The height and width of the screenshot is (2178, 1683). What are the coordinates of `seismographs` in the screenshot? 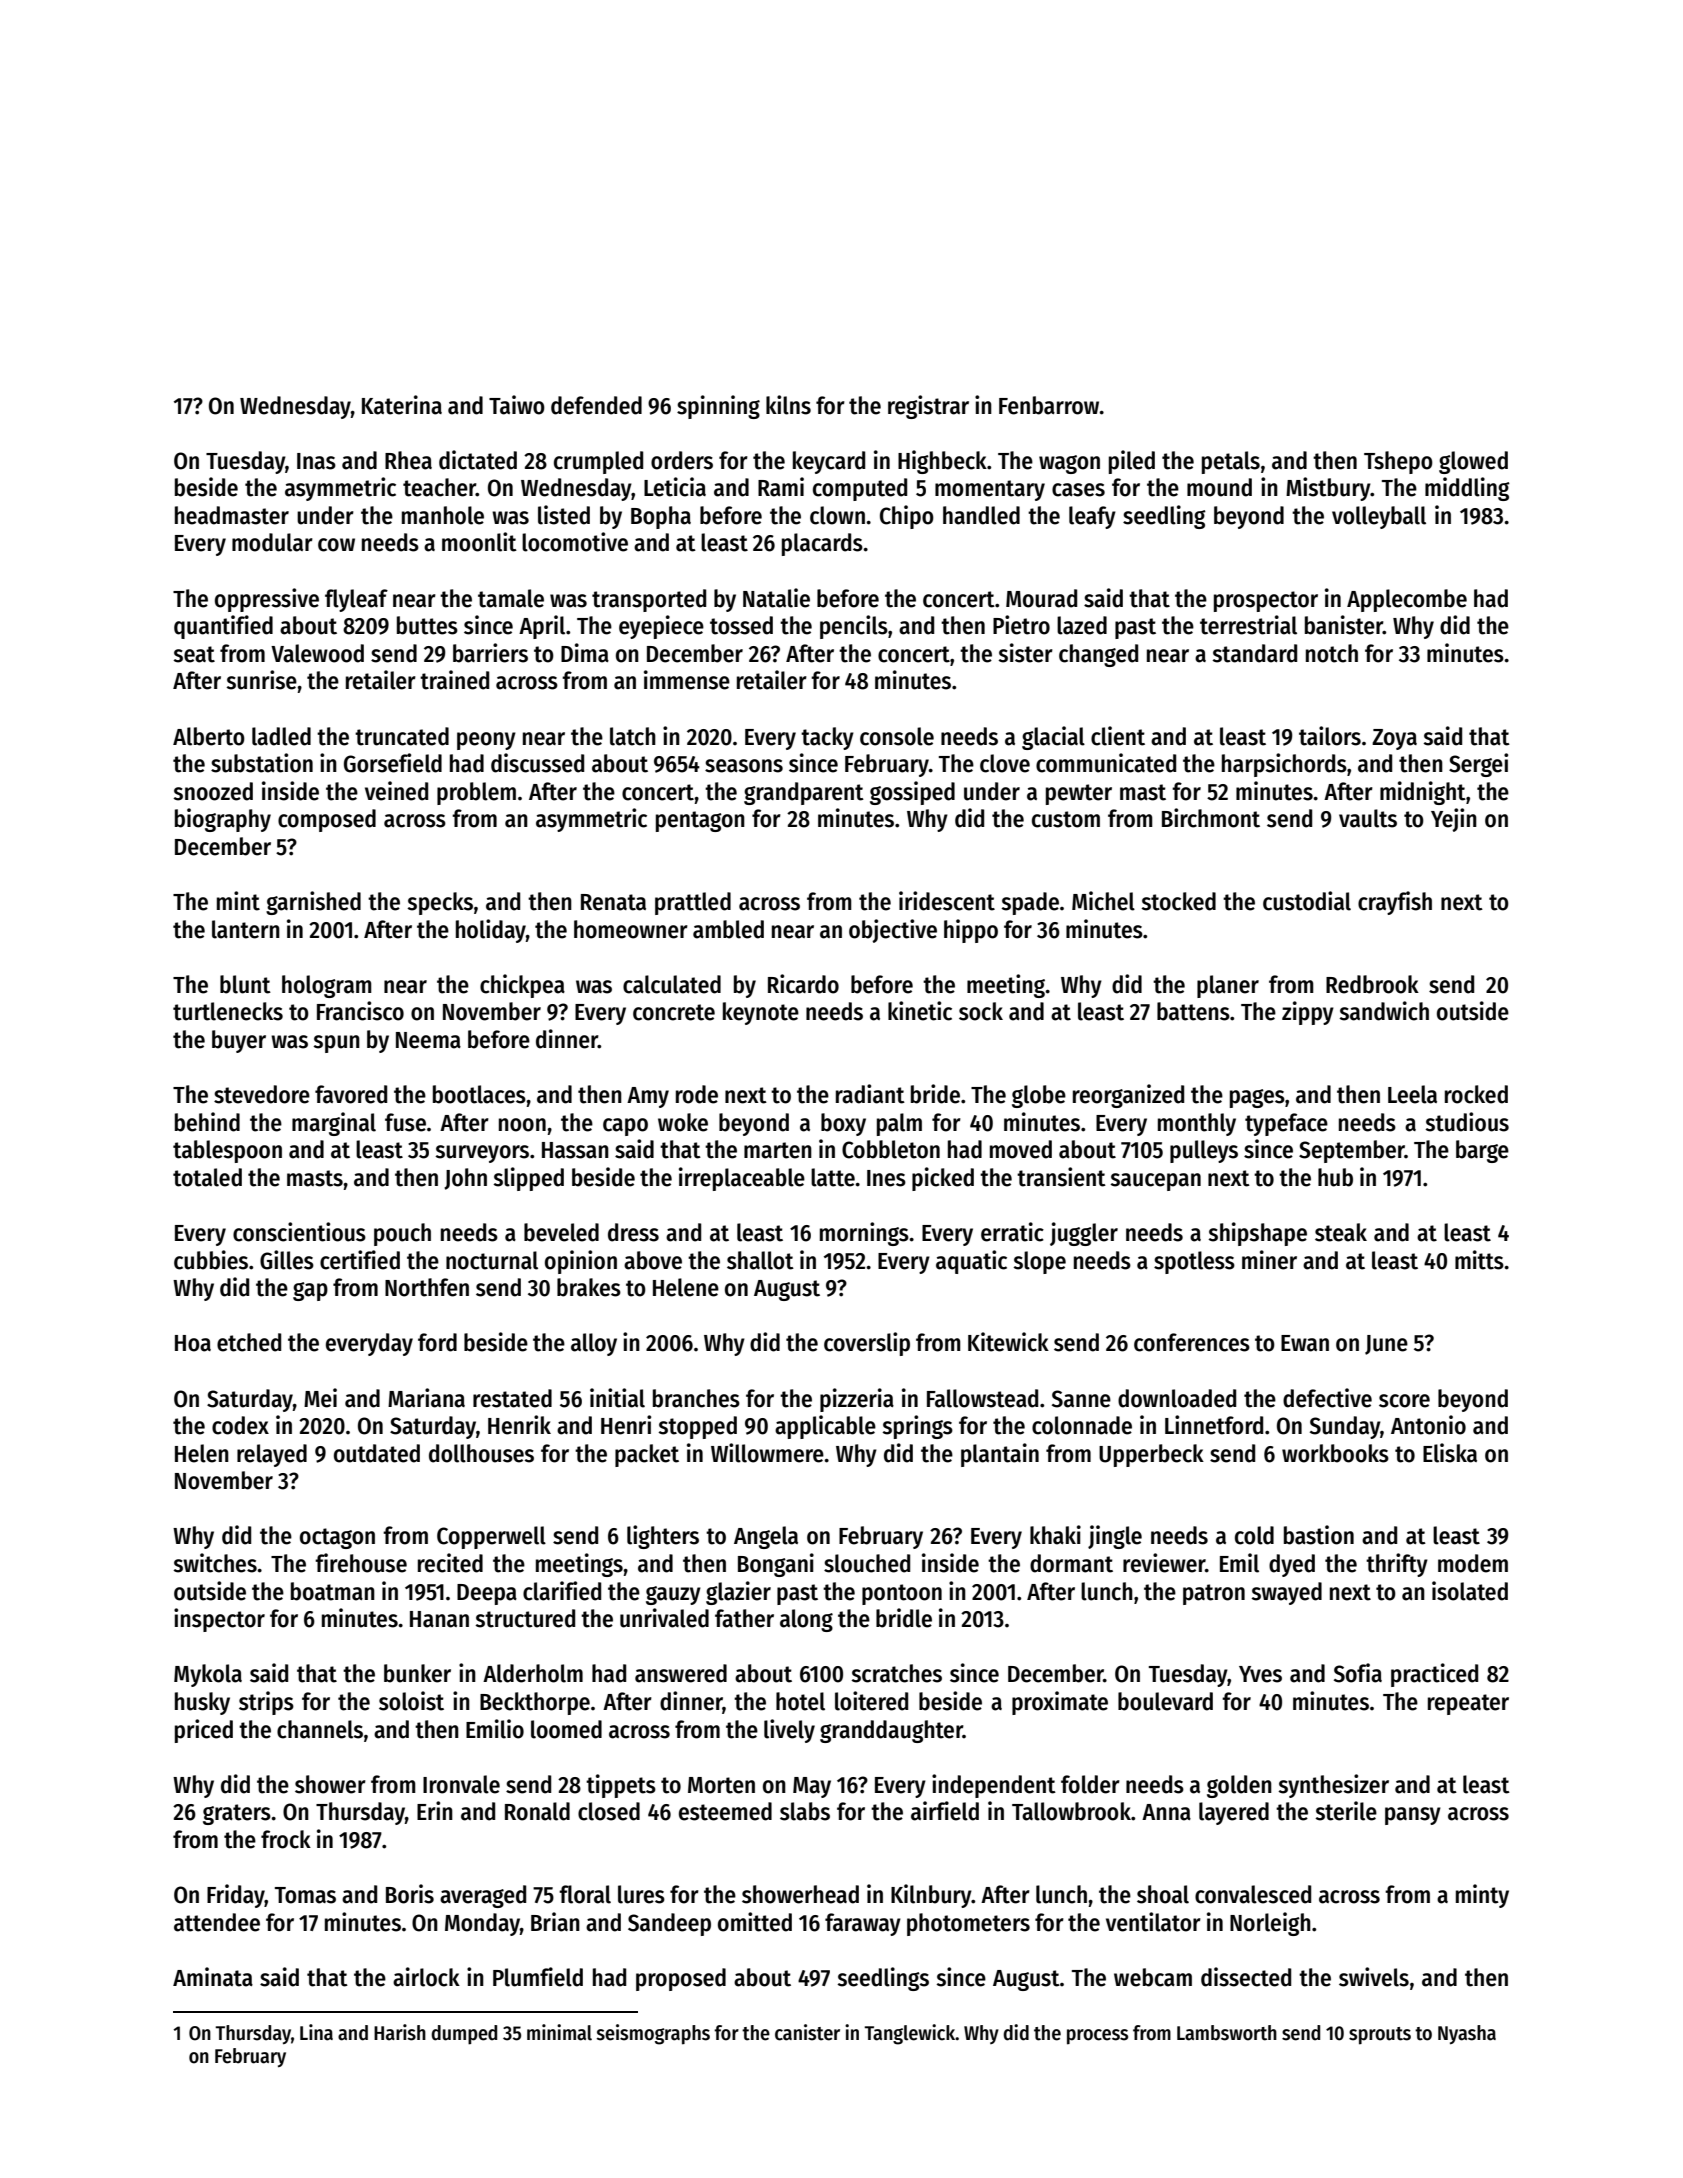 It's located at (653, 2034).
